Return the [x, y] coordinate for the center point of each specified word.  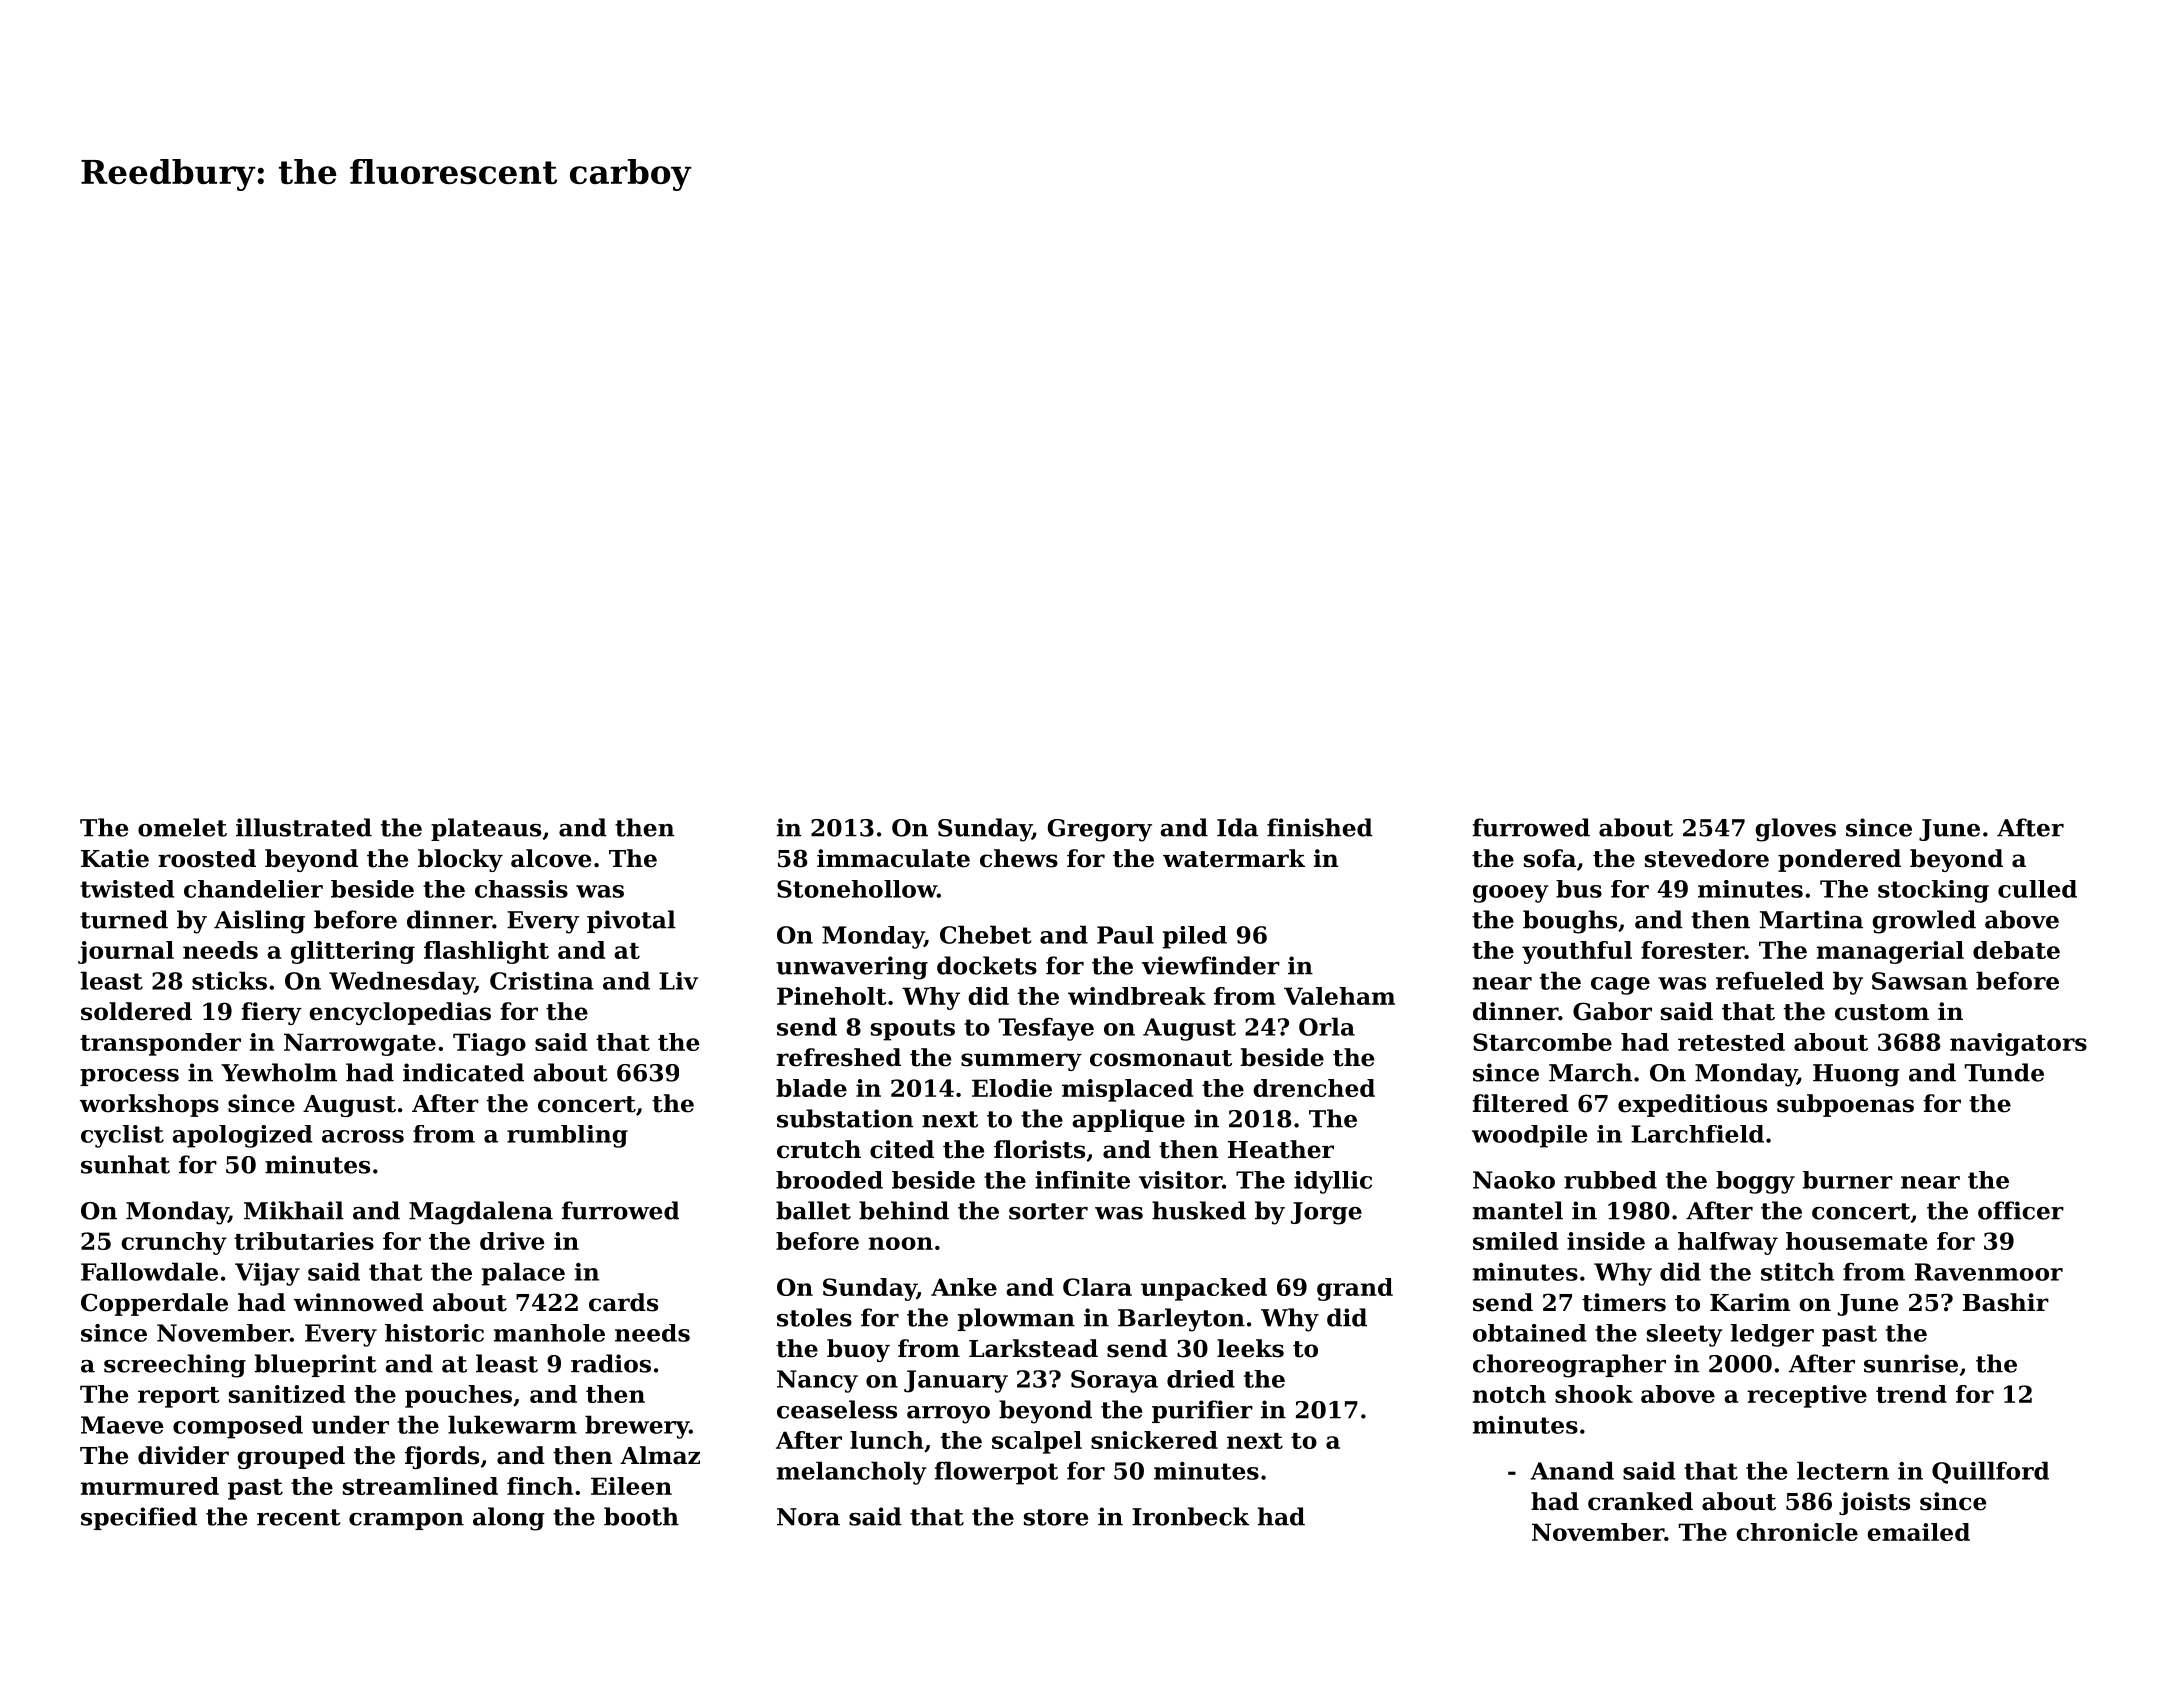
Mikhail [294, 1210]
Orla [1327, 1026]
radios [611, 1363]
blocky [460, 860]
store [1056, 1517]
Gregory [1100, 830]
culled [2037, 889]
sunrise [1911, 1363]
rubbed [1610, 1180]
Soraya [1114, 1381]
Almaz [660, 1455]
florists [1039, 1149]
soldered [136, 1011]
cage [1620, 986]
